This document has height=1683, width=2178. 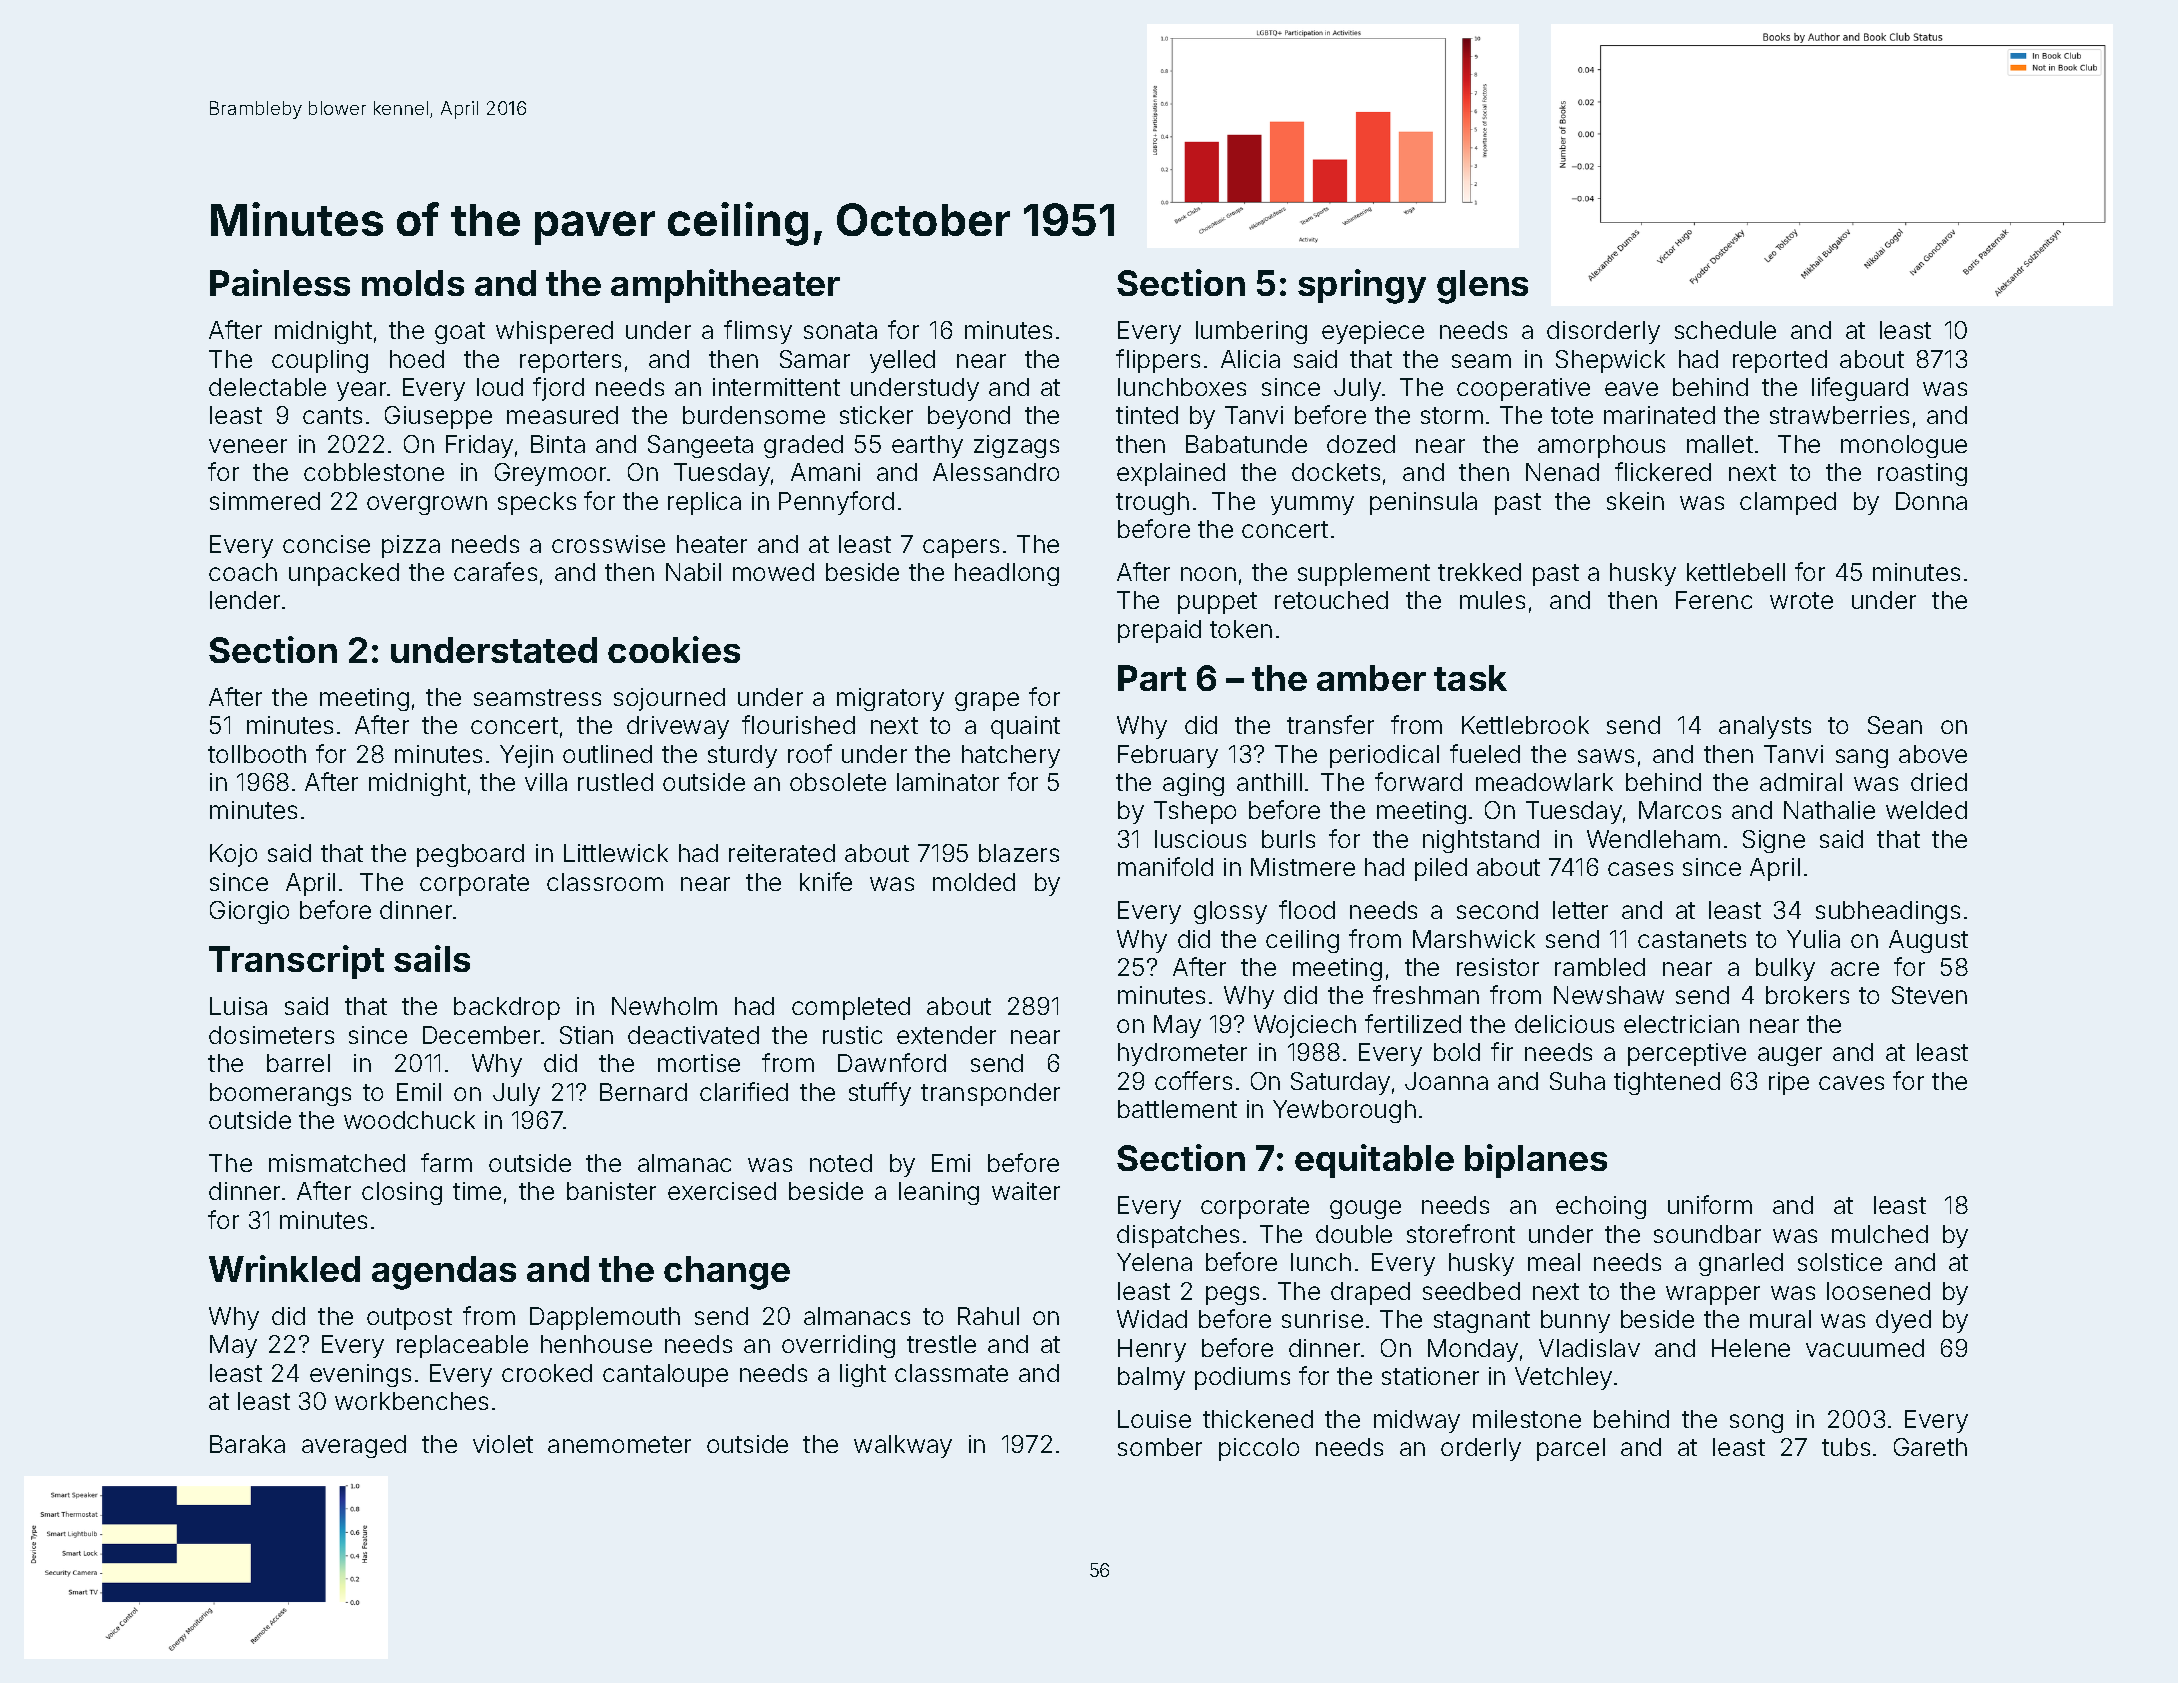 I want to click on caves, so click(x=1851, y=1083).
